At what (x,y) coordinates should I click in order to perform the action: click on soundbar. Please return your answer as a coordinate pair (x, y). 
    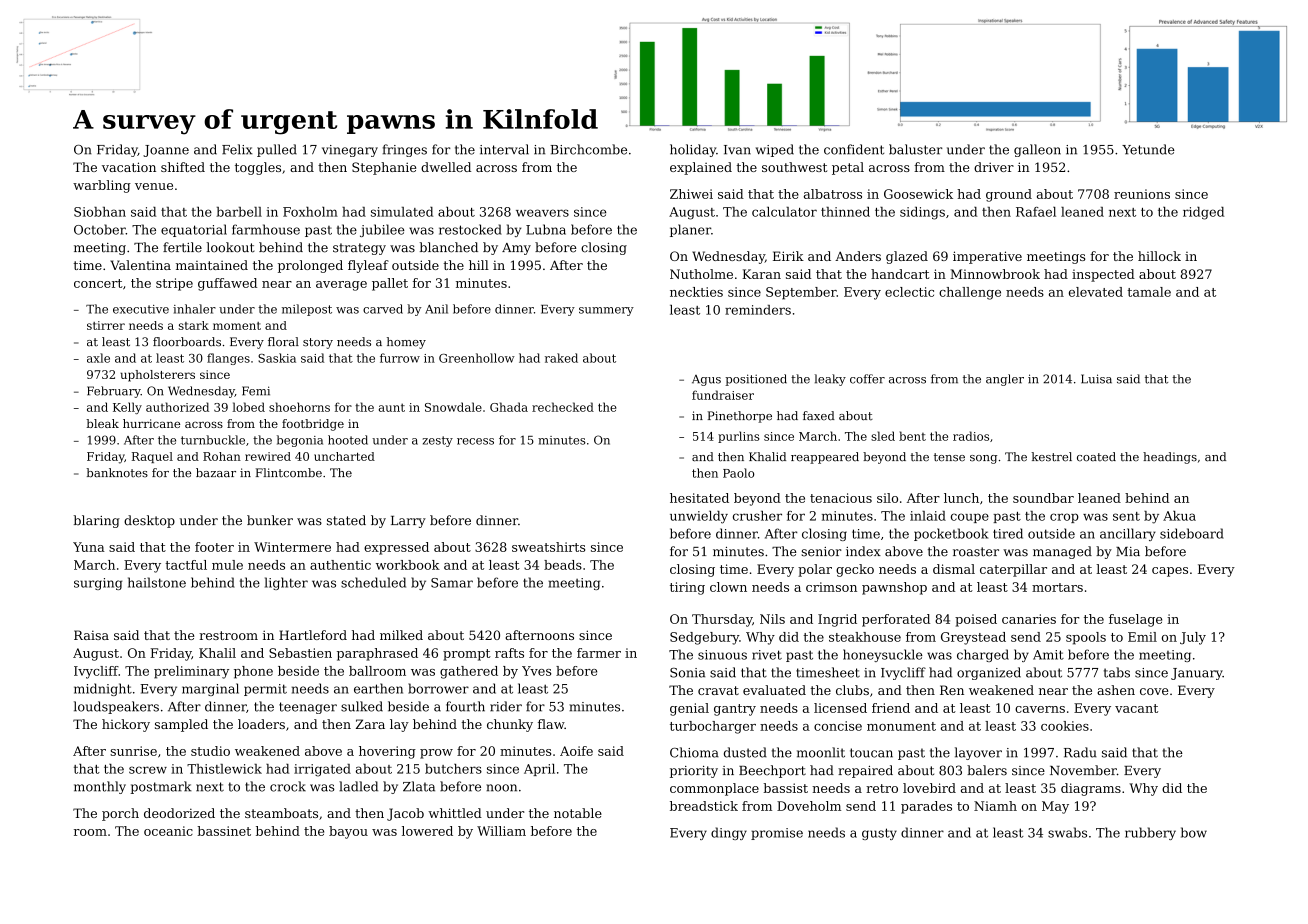
    Looking at the image, I should click on (1043, 498).
